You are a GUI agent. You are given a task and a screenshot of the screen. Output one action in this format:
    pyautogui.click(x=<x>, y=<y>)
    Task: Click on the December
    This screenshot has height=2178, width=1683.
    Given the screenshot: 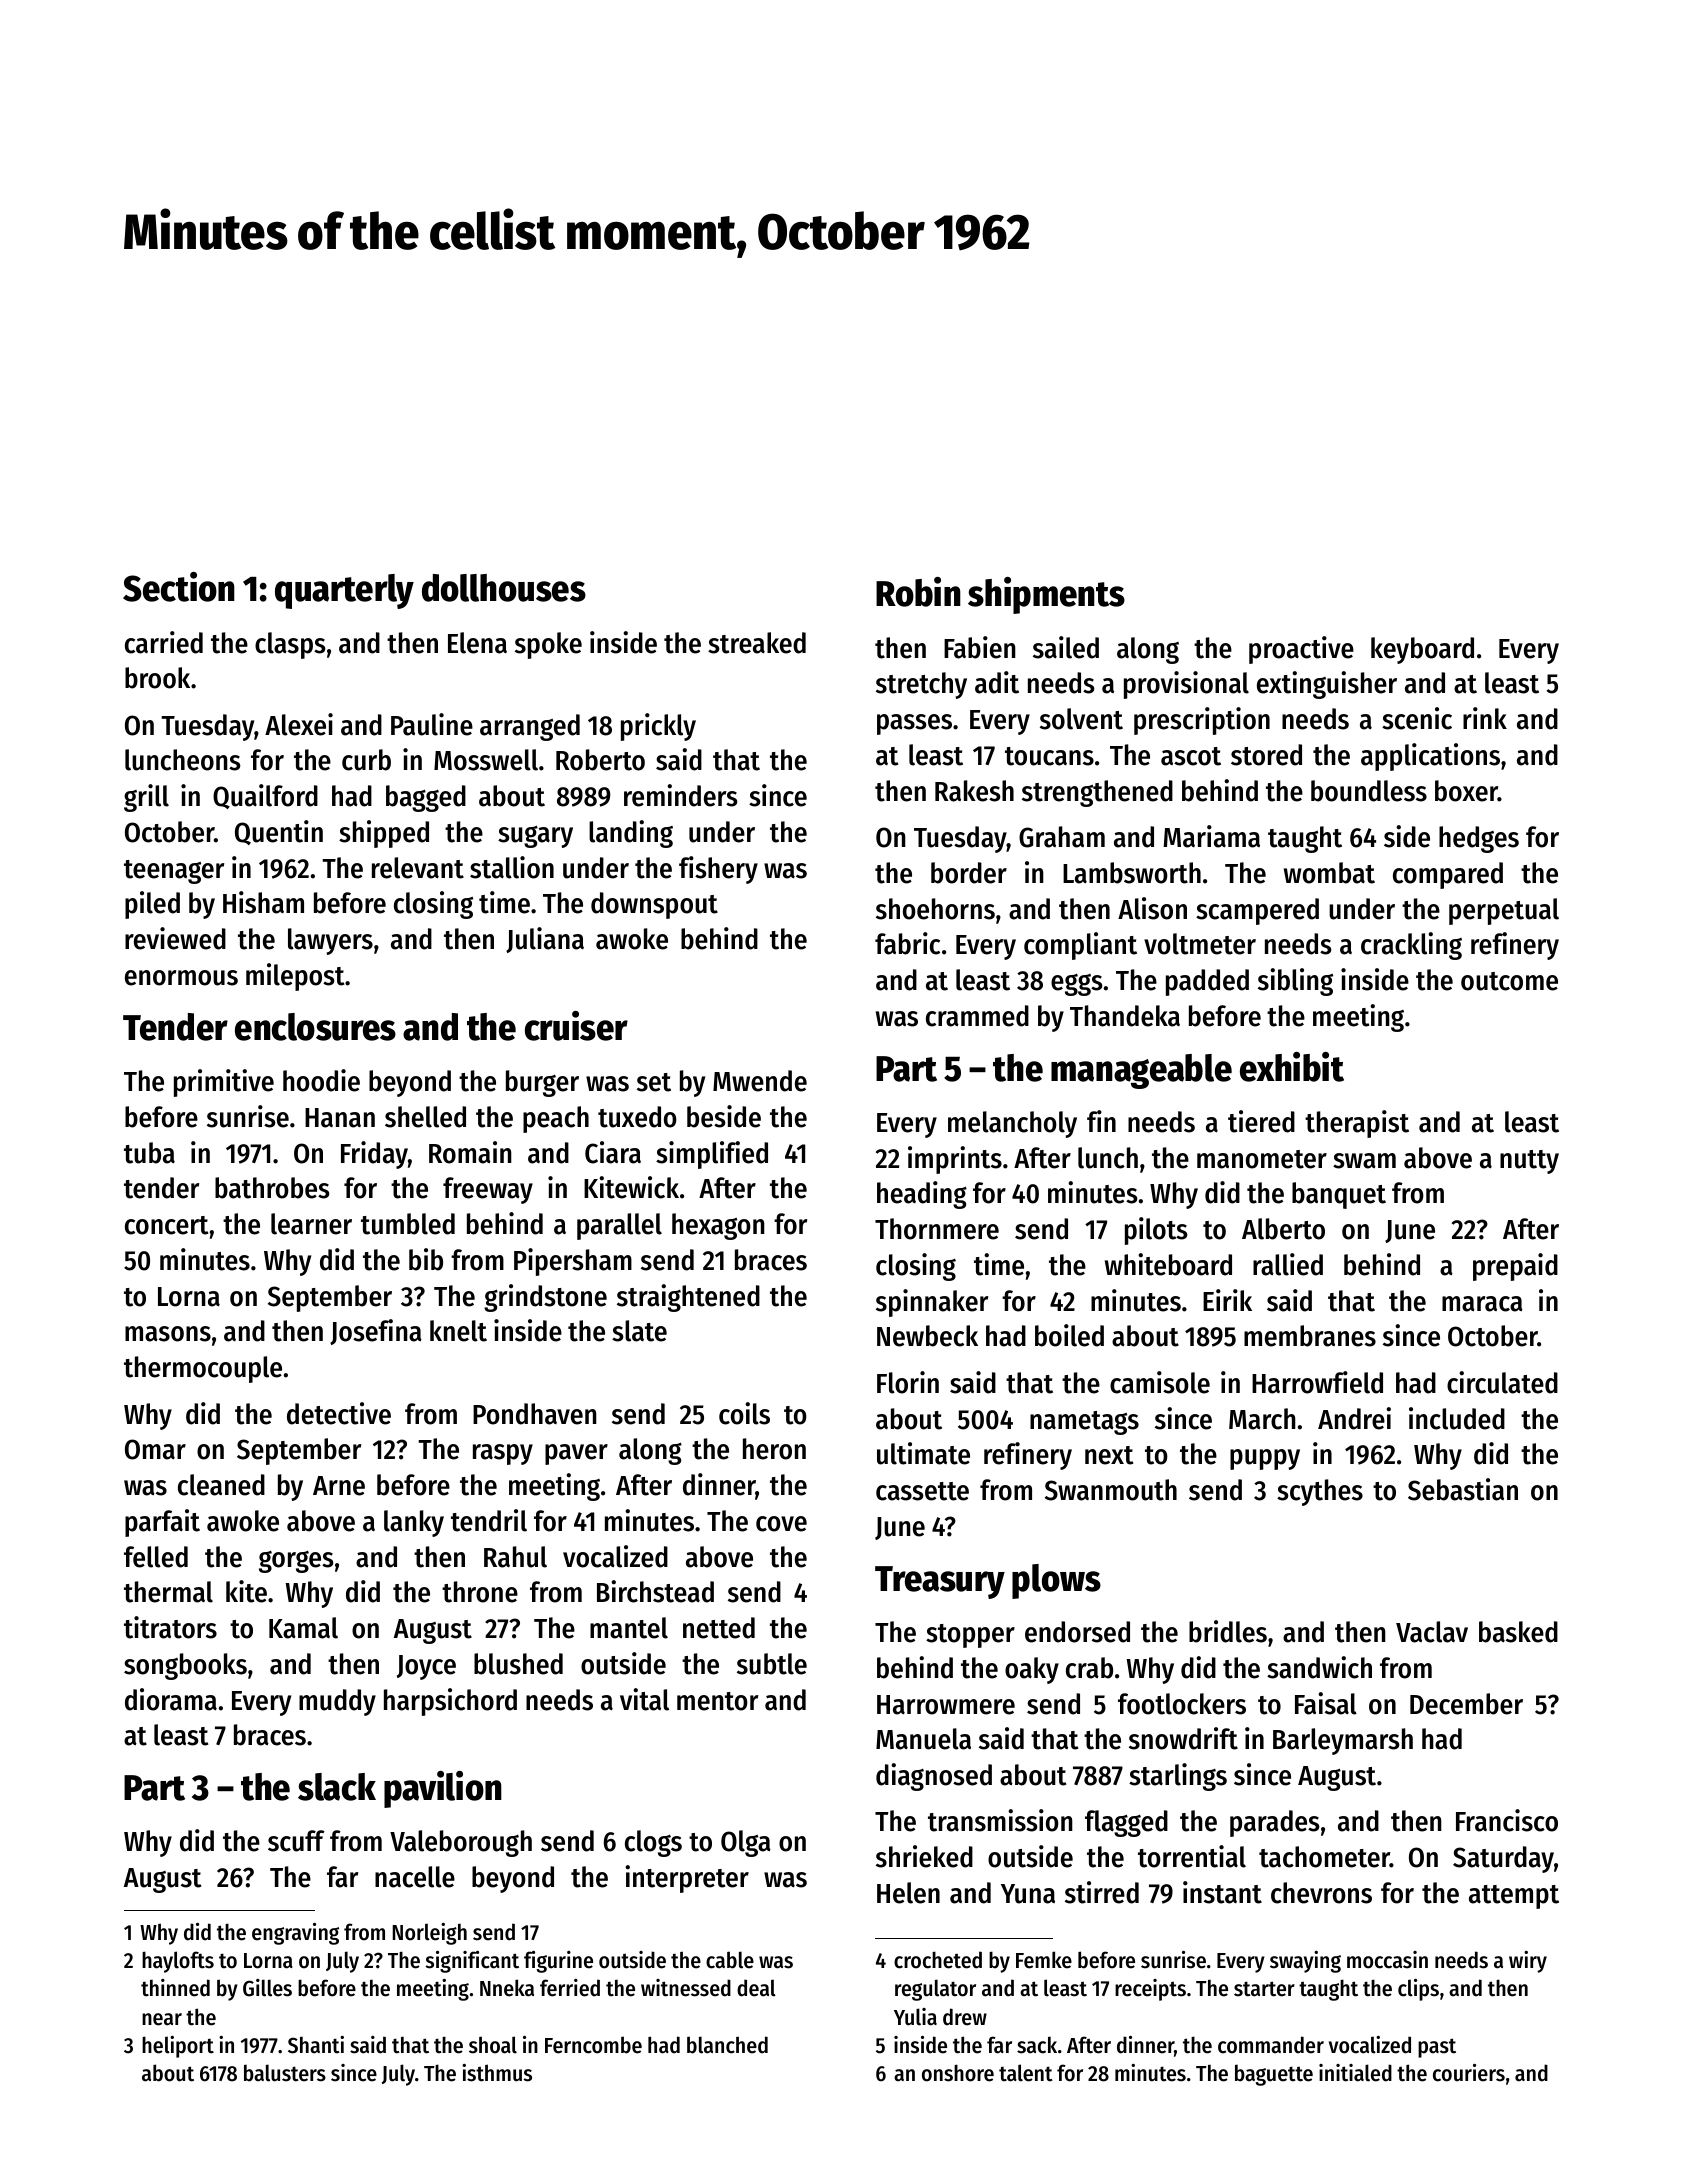 What is the action you would take?
    pyautogui.click(x=1466, y=1704)
